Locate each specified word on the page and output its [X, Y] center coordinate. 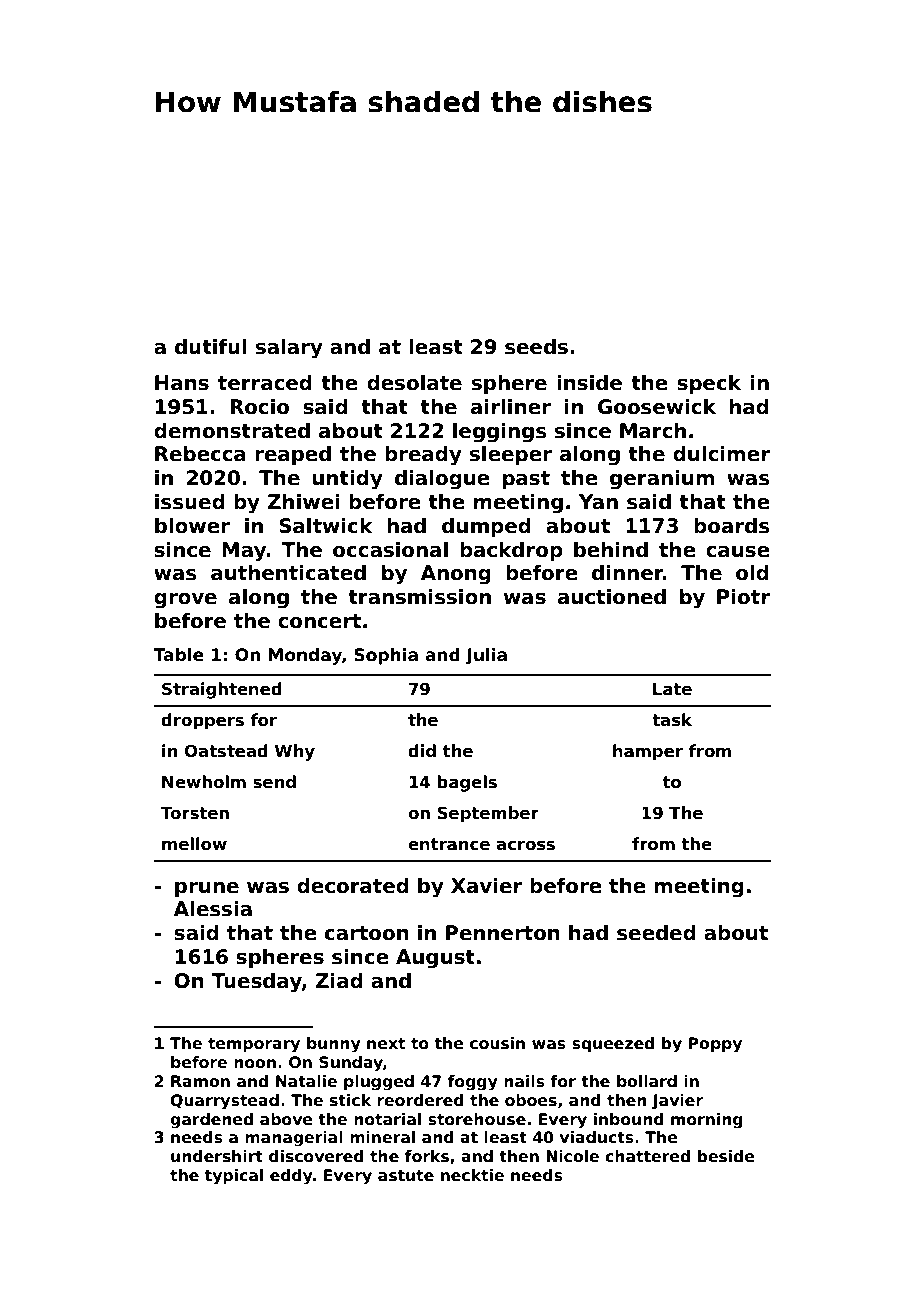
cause [737, 552]
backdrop [511, 551]
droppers [202, 721]
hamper [648, 752]
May [244, 552]
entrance [449, 844]
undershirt [217, 1156]
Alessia [213, 909]
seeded [656, 933]
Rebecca [200, 454]
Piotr [743, 597]
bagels [467, 783]
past [526, 480]
